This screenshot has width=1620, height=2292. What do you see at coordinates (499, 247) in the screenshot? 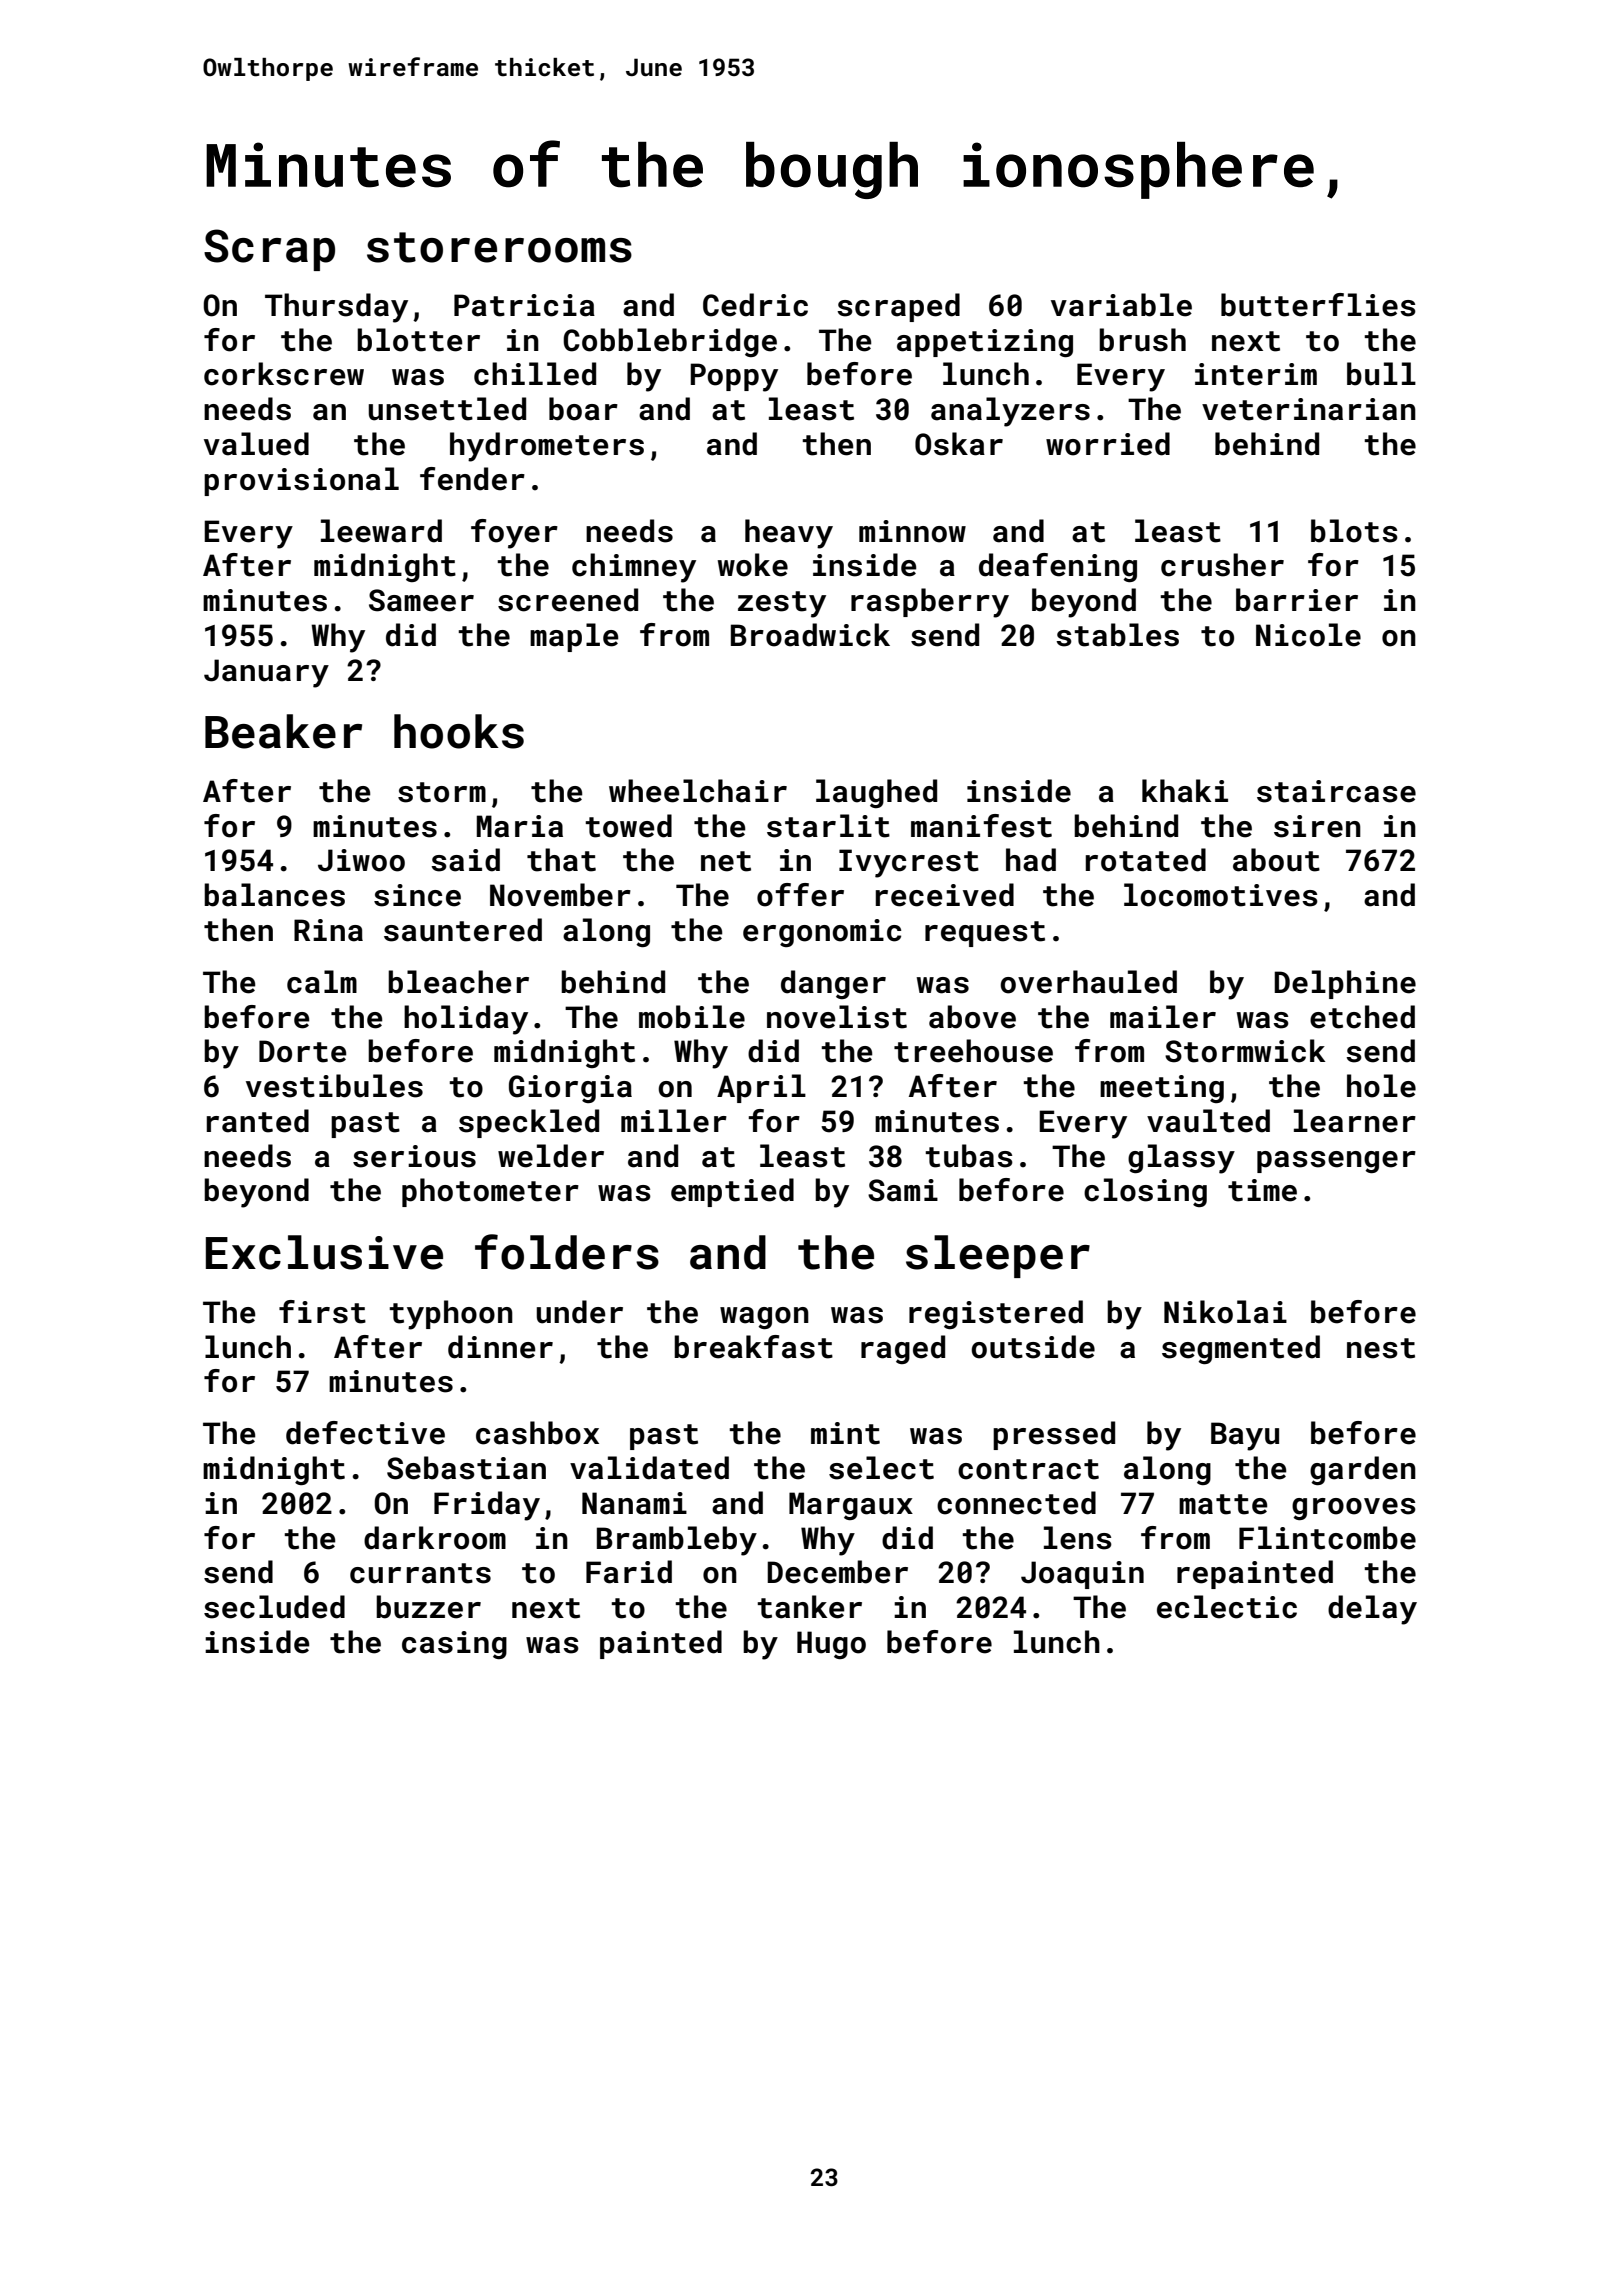
I see `storerooms` at bounding box center [499, 247].
